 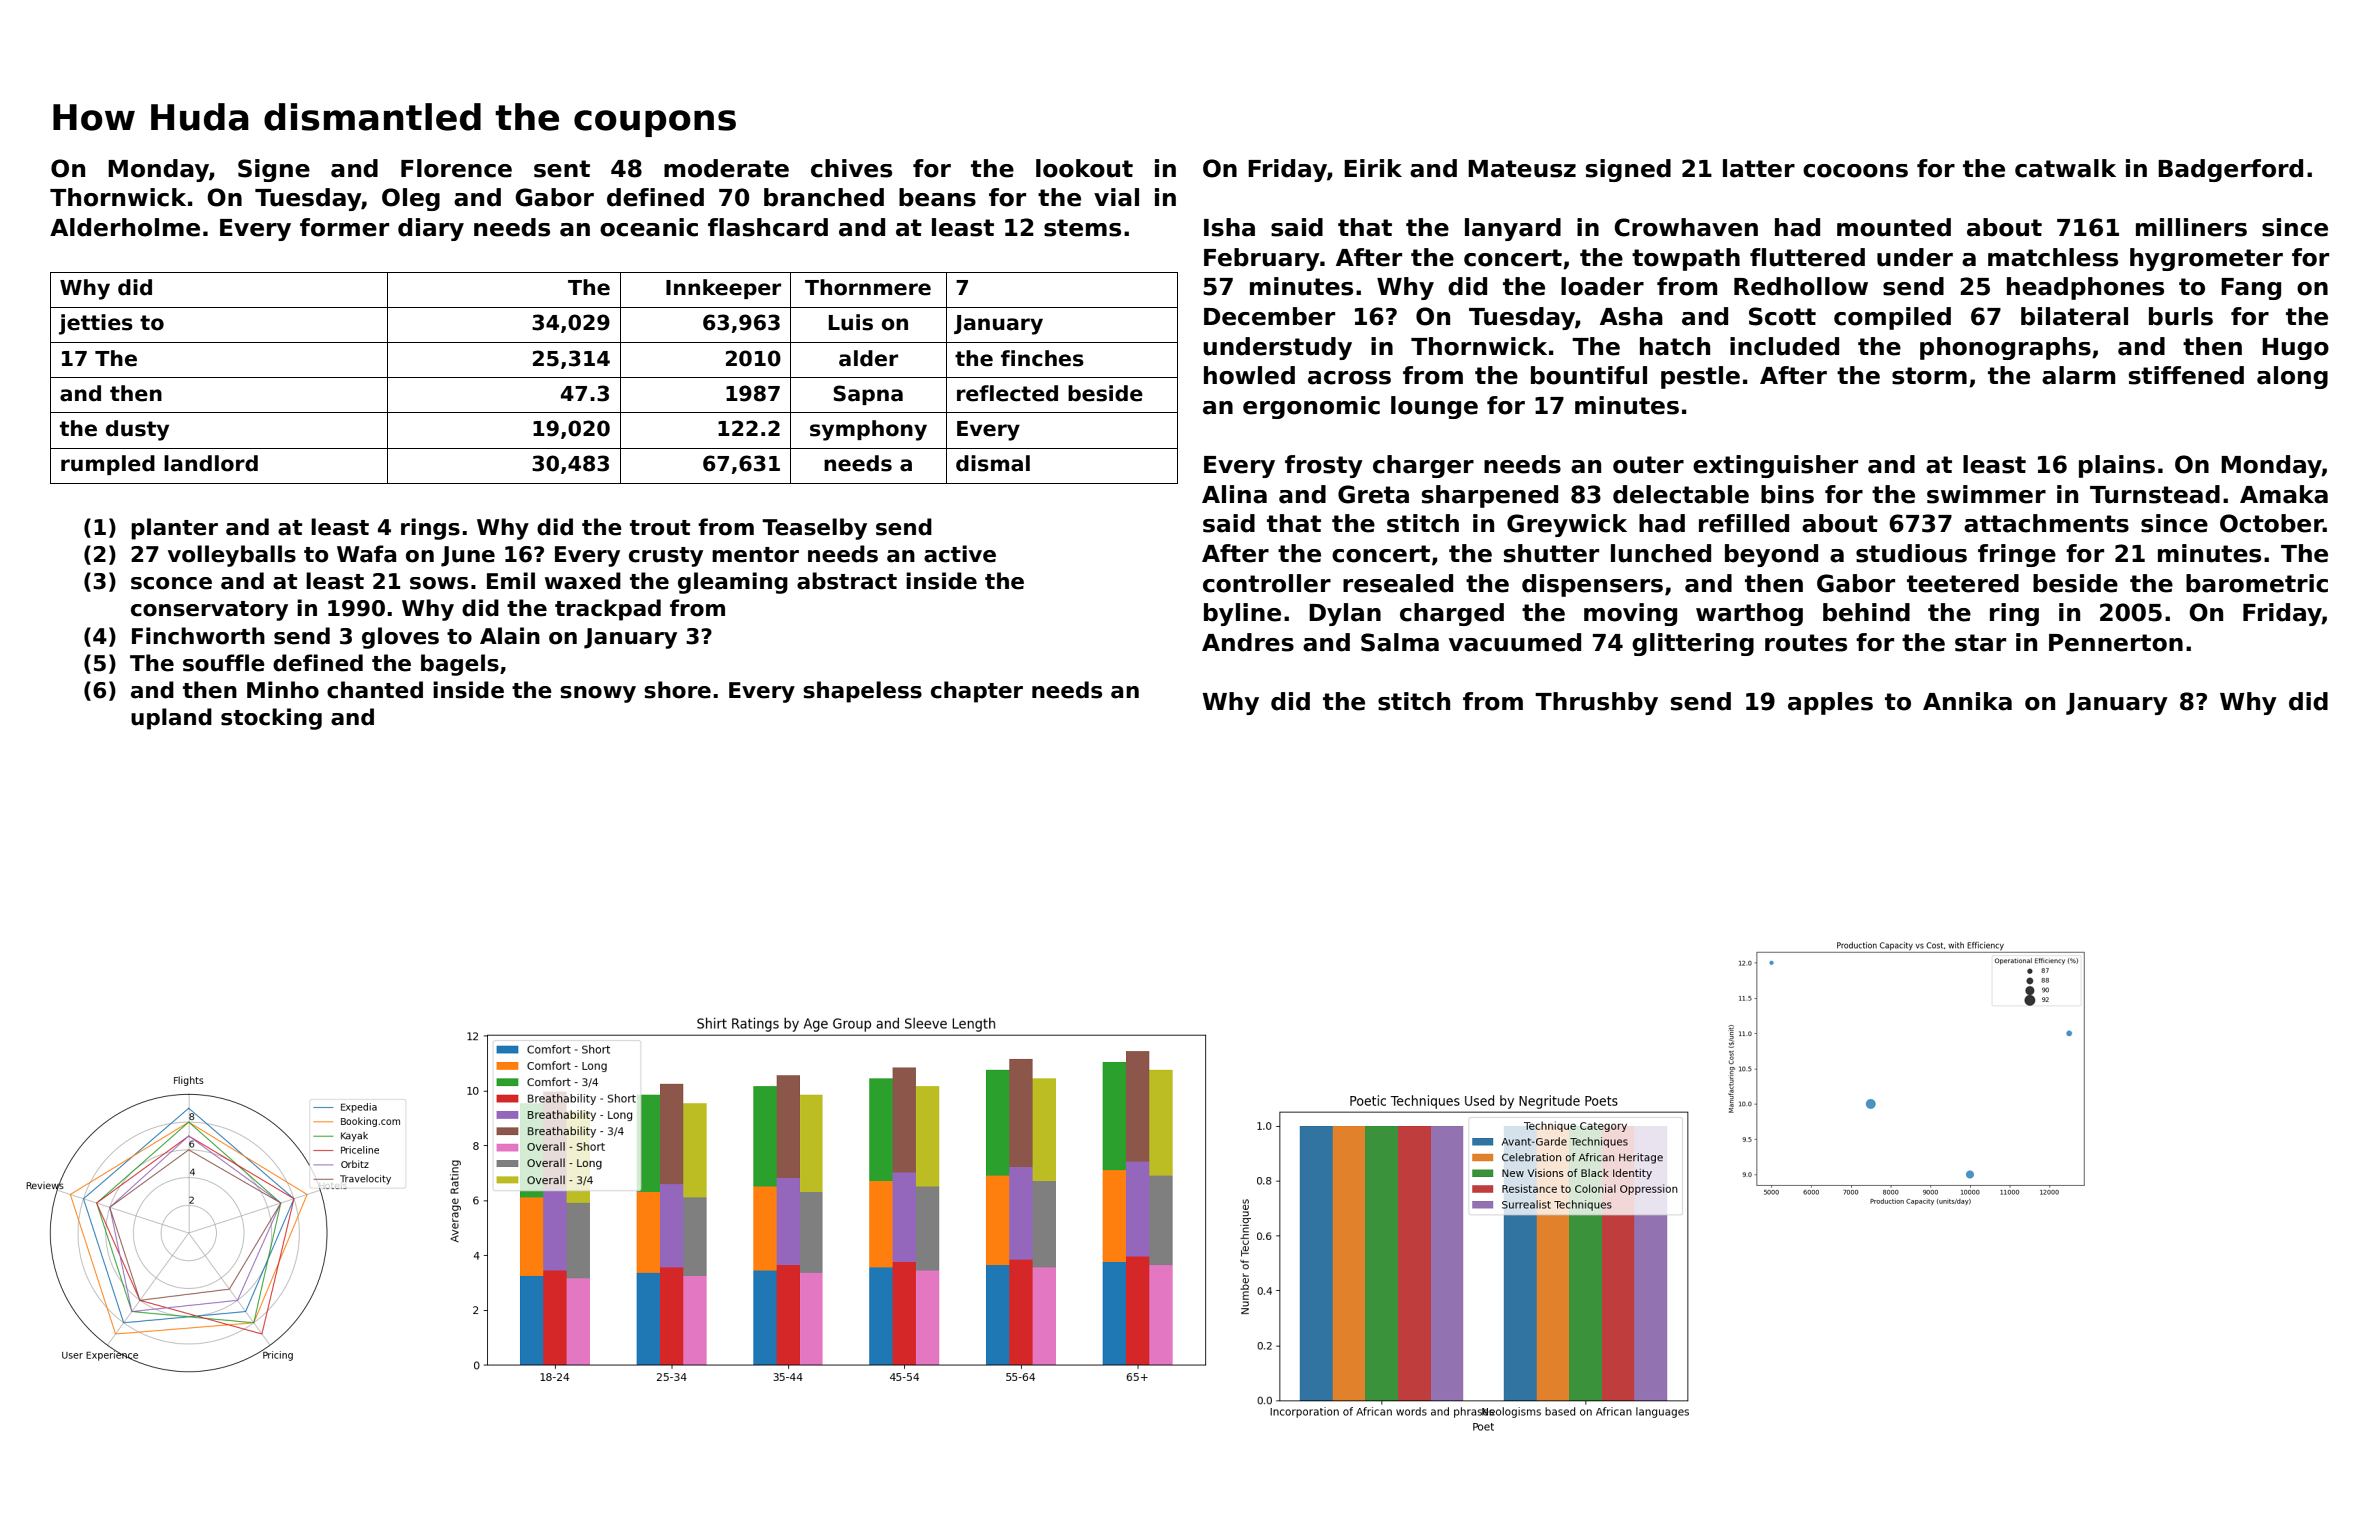 I want to click on moderate, so click(x=726, y=168).
